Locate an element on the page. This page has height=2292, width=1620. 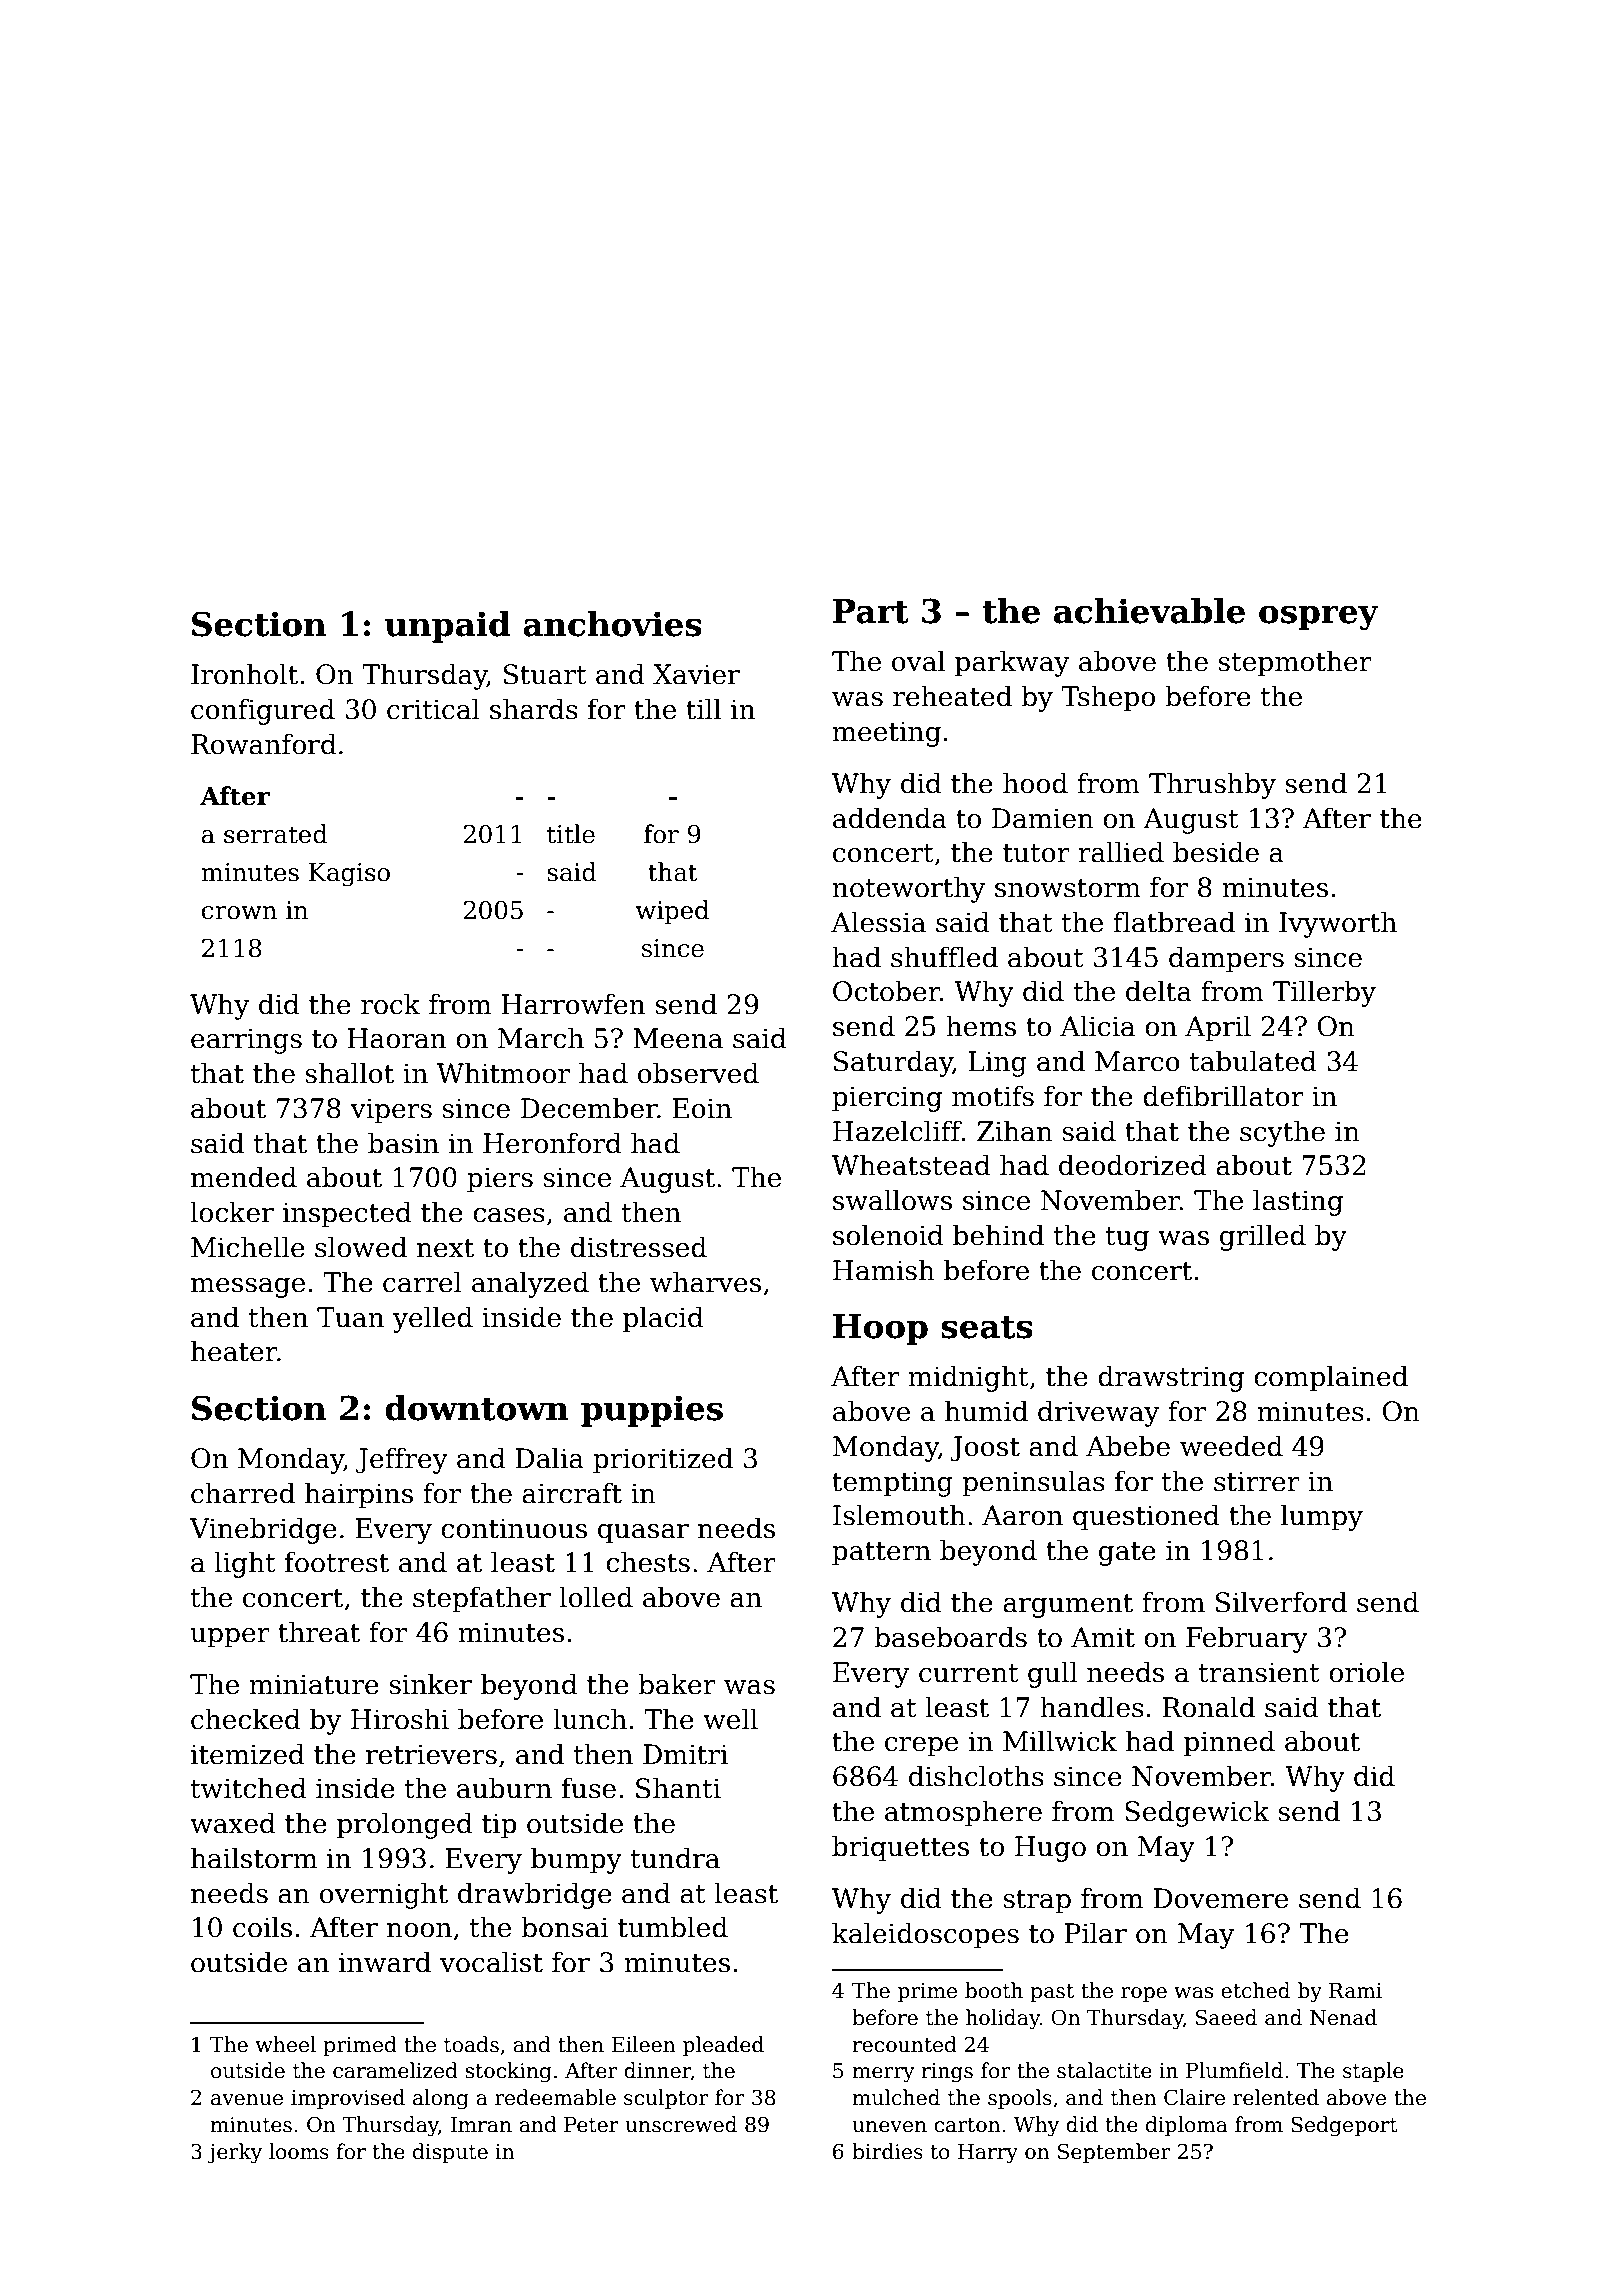
Ironholt is located at coordinates (244, 674).
